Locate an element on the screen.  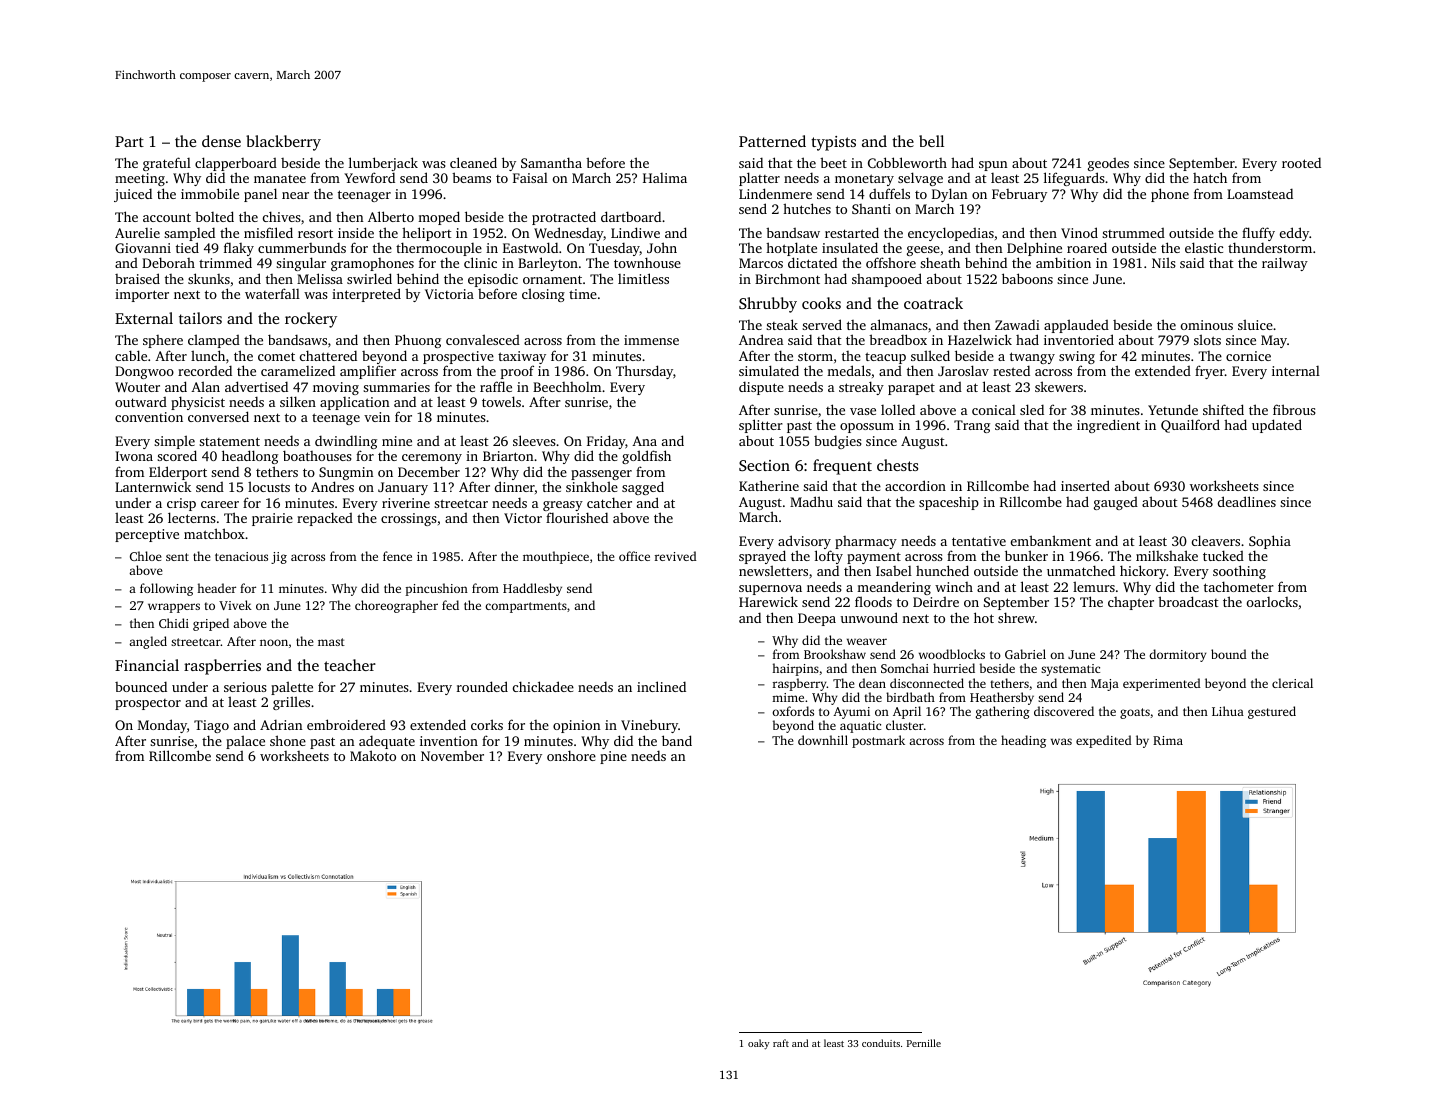
Elderport is located at coordinates (178, 473).
